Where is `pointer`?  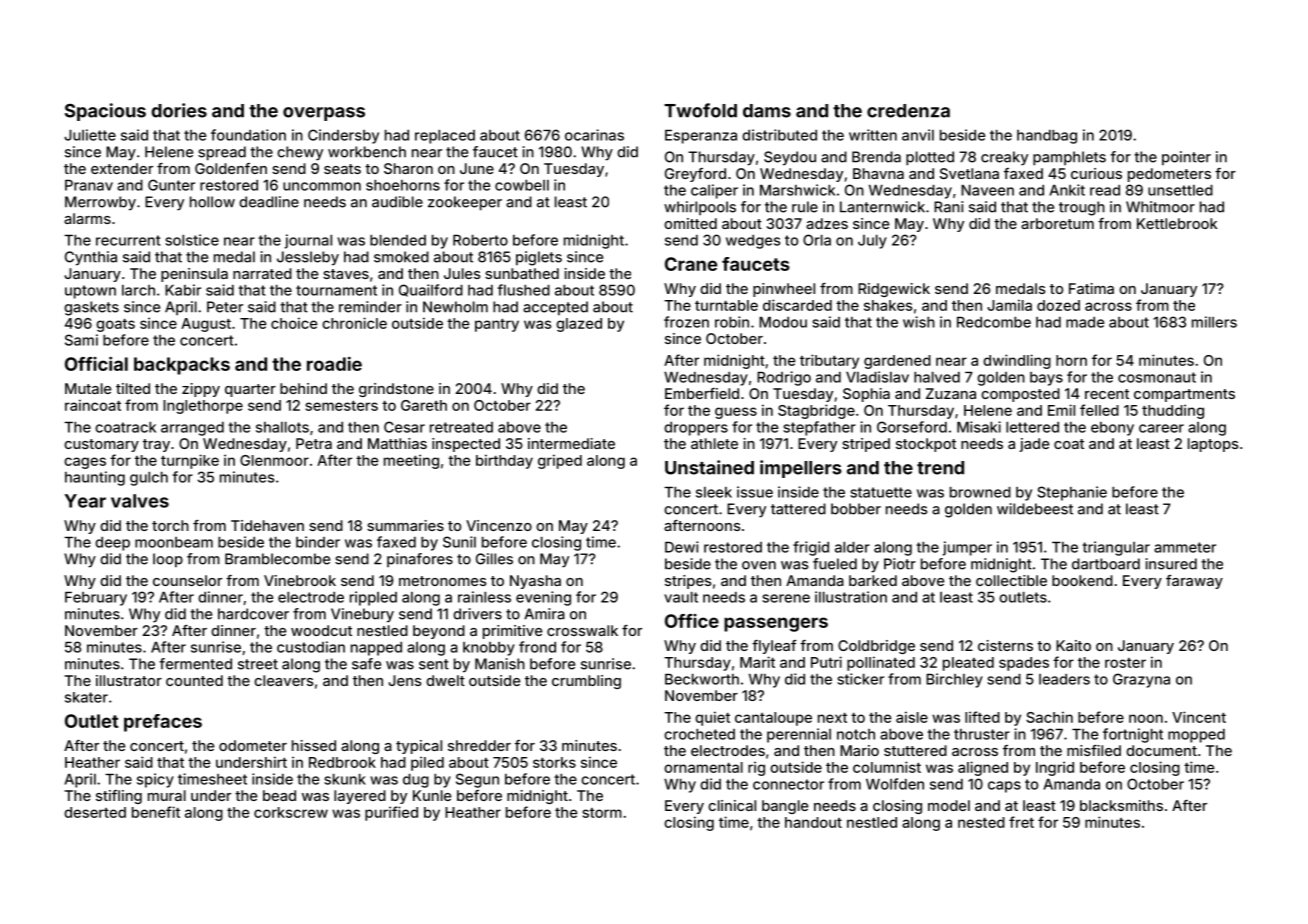
pointer is located at coordinates (1186, 158).
